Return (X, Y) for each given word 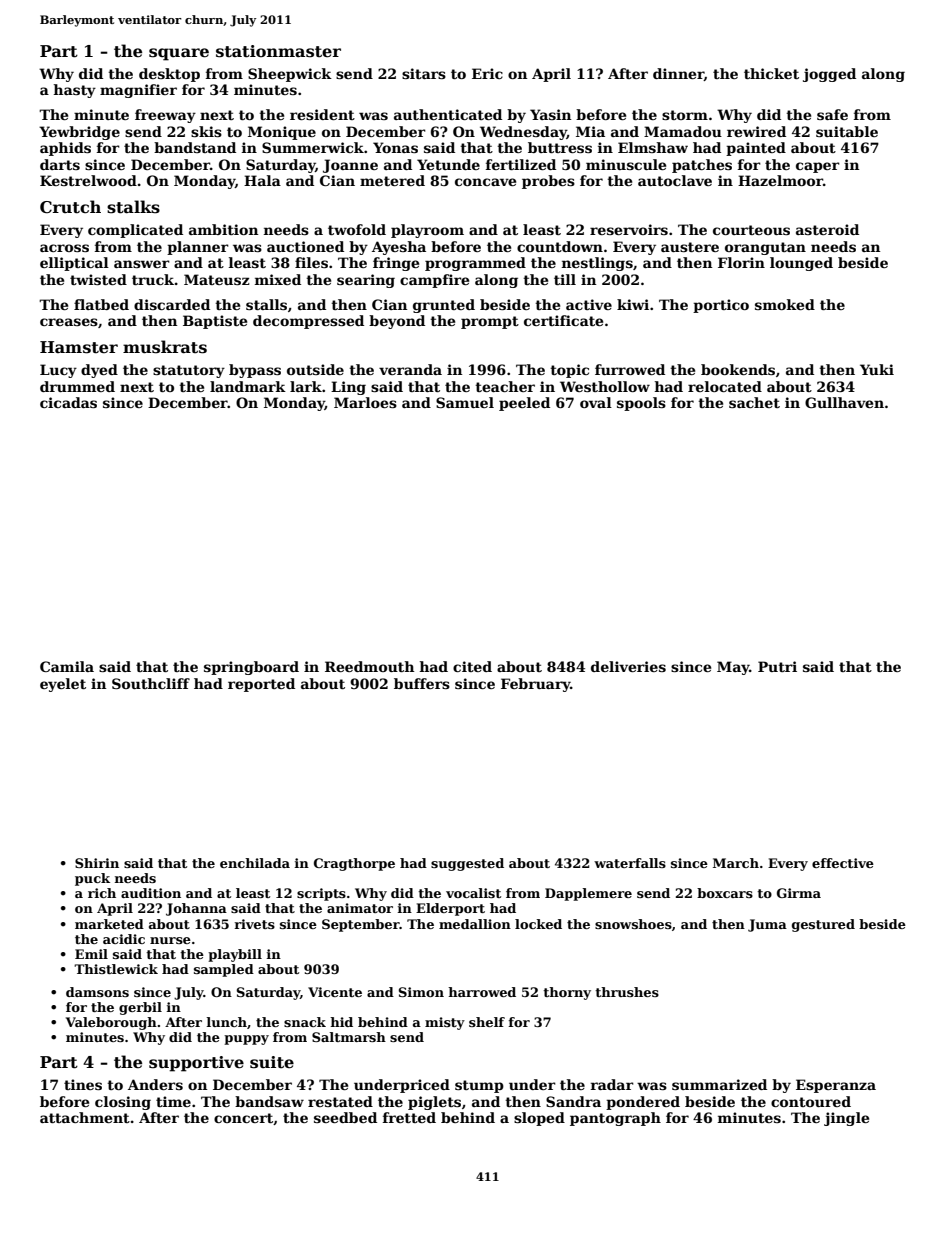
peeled (524, 404)
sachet (754, 402)
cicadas (68, 402)
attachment (85, 1117)
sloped (539, 1119)
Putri (777, 666)
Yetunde (448, 164)
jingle (846, 1119)
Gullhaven (844, 402)
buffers (422, 683)
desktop (169, 75)
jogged (829, 75)
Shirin (97, 863)
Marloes (365, 402)
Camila (67, 666)
